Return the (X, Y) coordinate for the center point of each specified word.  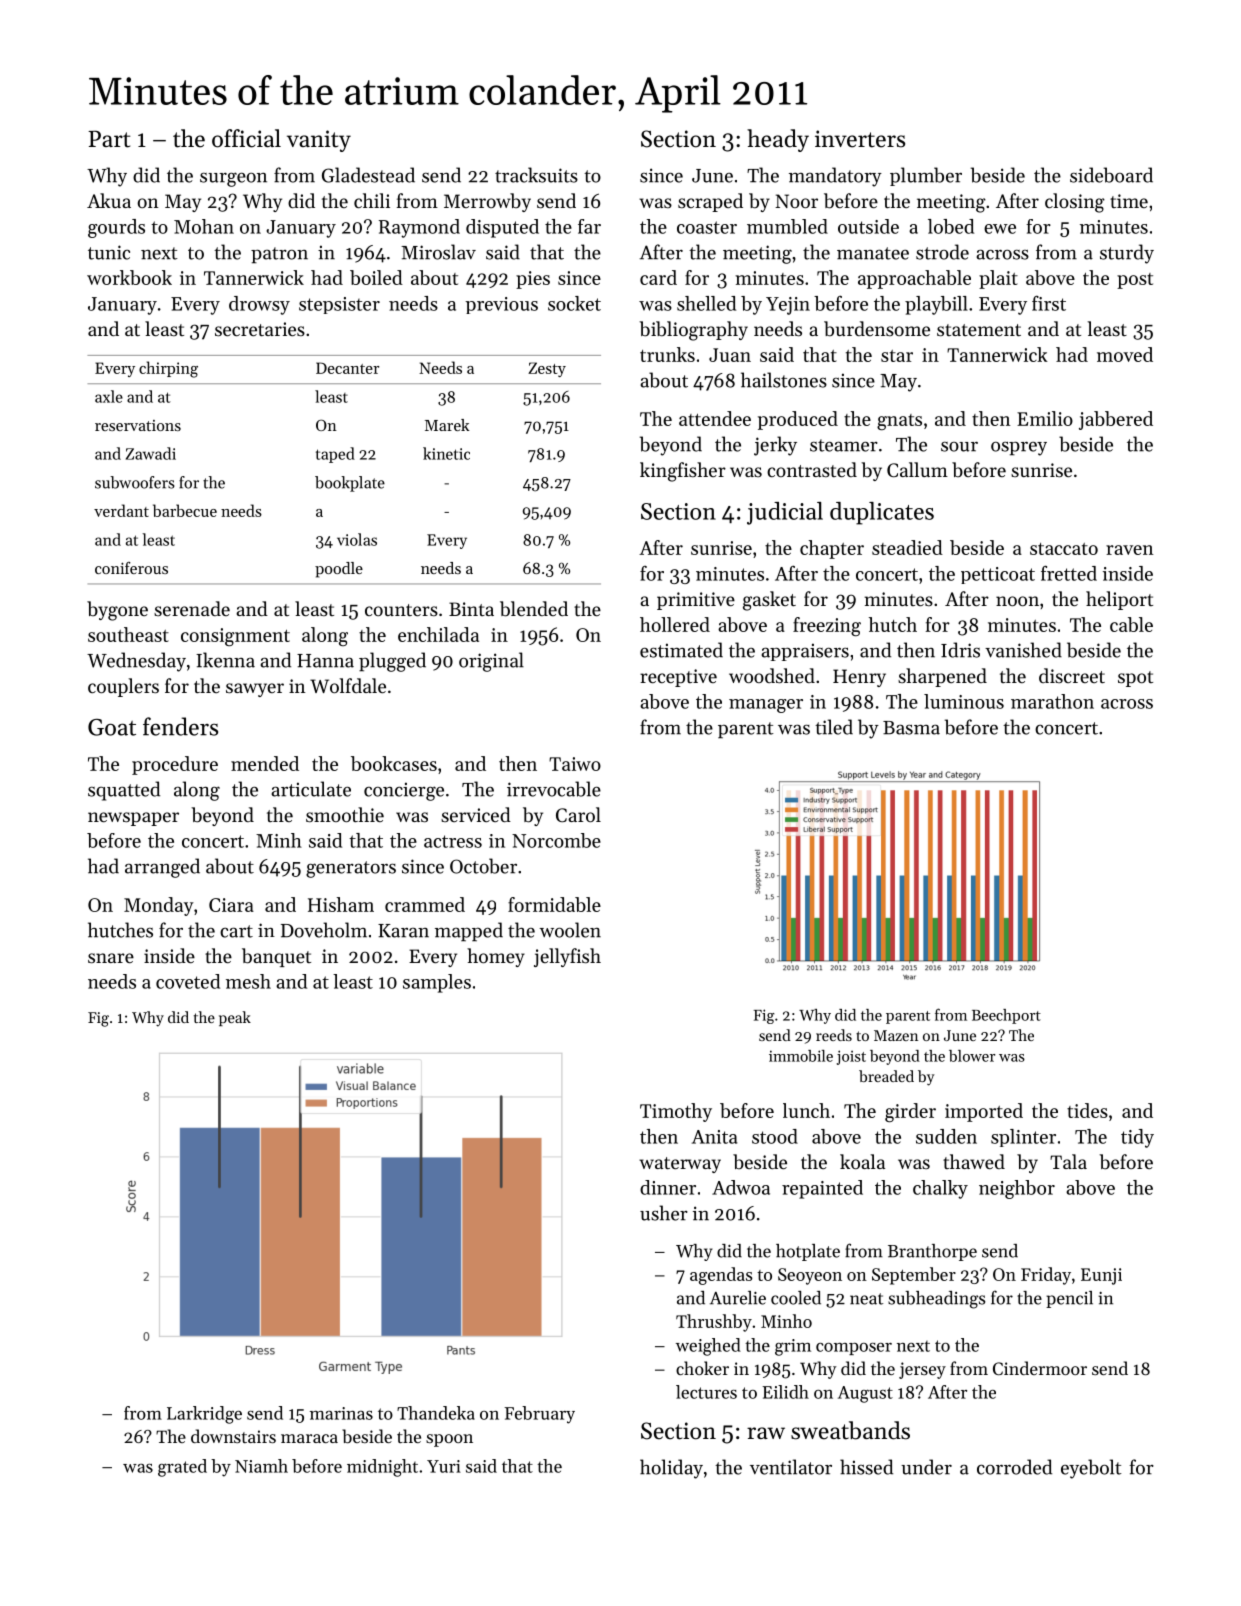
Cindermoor (1040, 1368)
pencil (1069, 1299)
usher (664, 1213)
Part (109, 139)
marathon (1052, 701)
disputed (502, 228)
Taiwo (575, 764)
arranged (162, 868)
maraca (309, 1438)
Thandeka (436, 1413)
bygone (117, 611)
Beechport (1006, 1016)
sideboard (1111, 175)
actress (453, 841)
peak (235, 1018)
